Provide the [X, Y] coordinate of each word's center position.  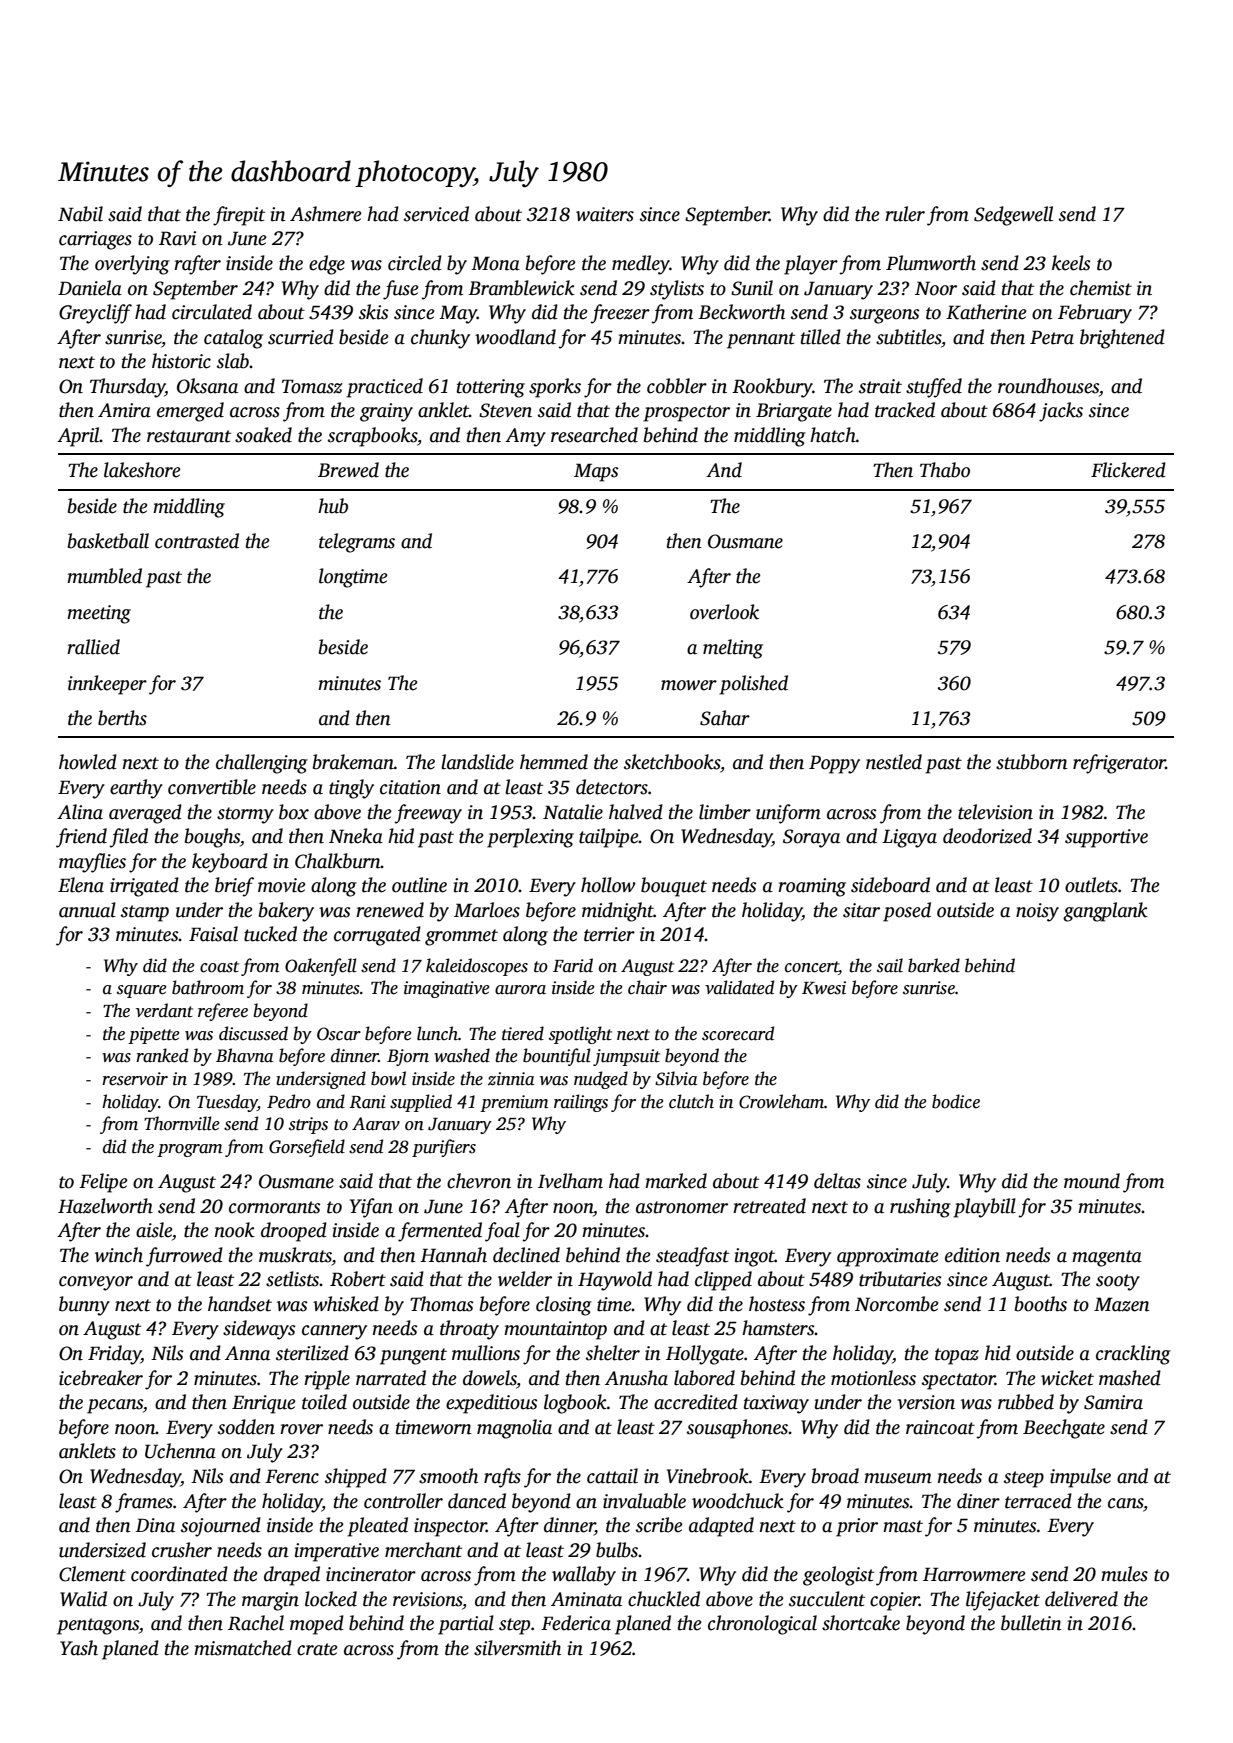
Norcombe [897, 1304]
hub [333, 506]
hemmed [554, 762]
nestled [894, 762]
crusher [182, 1550]
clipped [723, 1281]
